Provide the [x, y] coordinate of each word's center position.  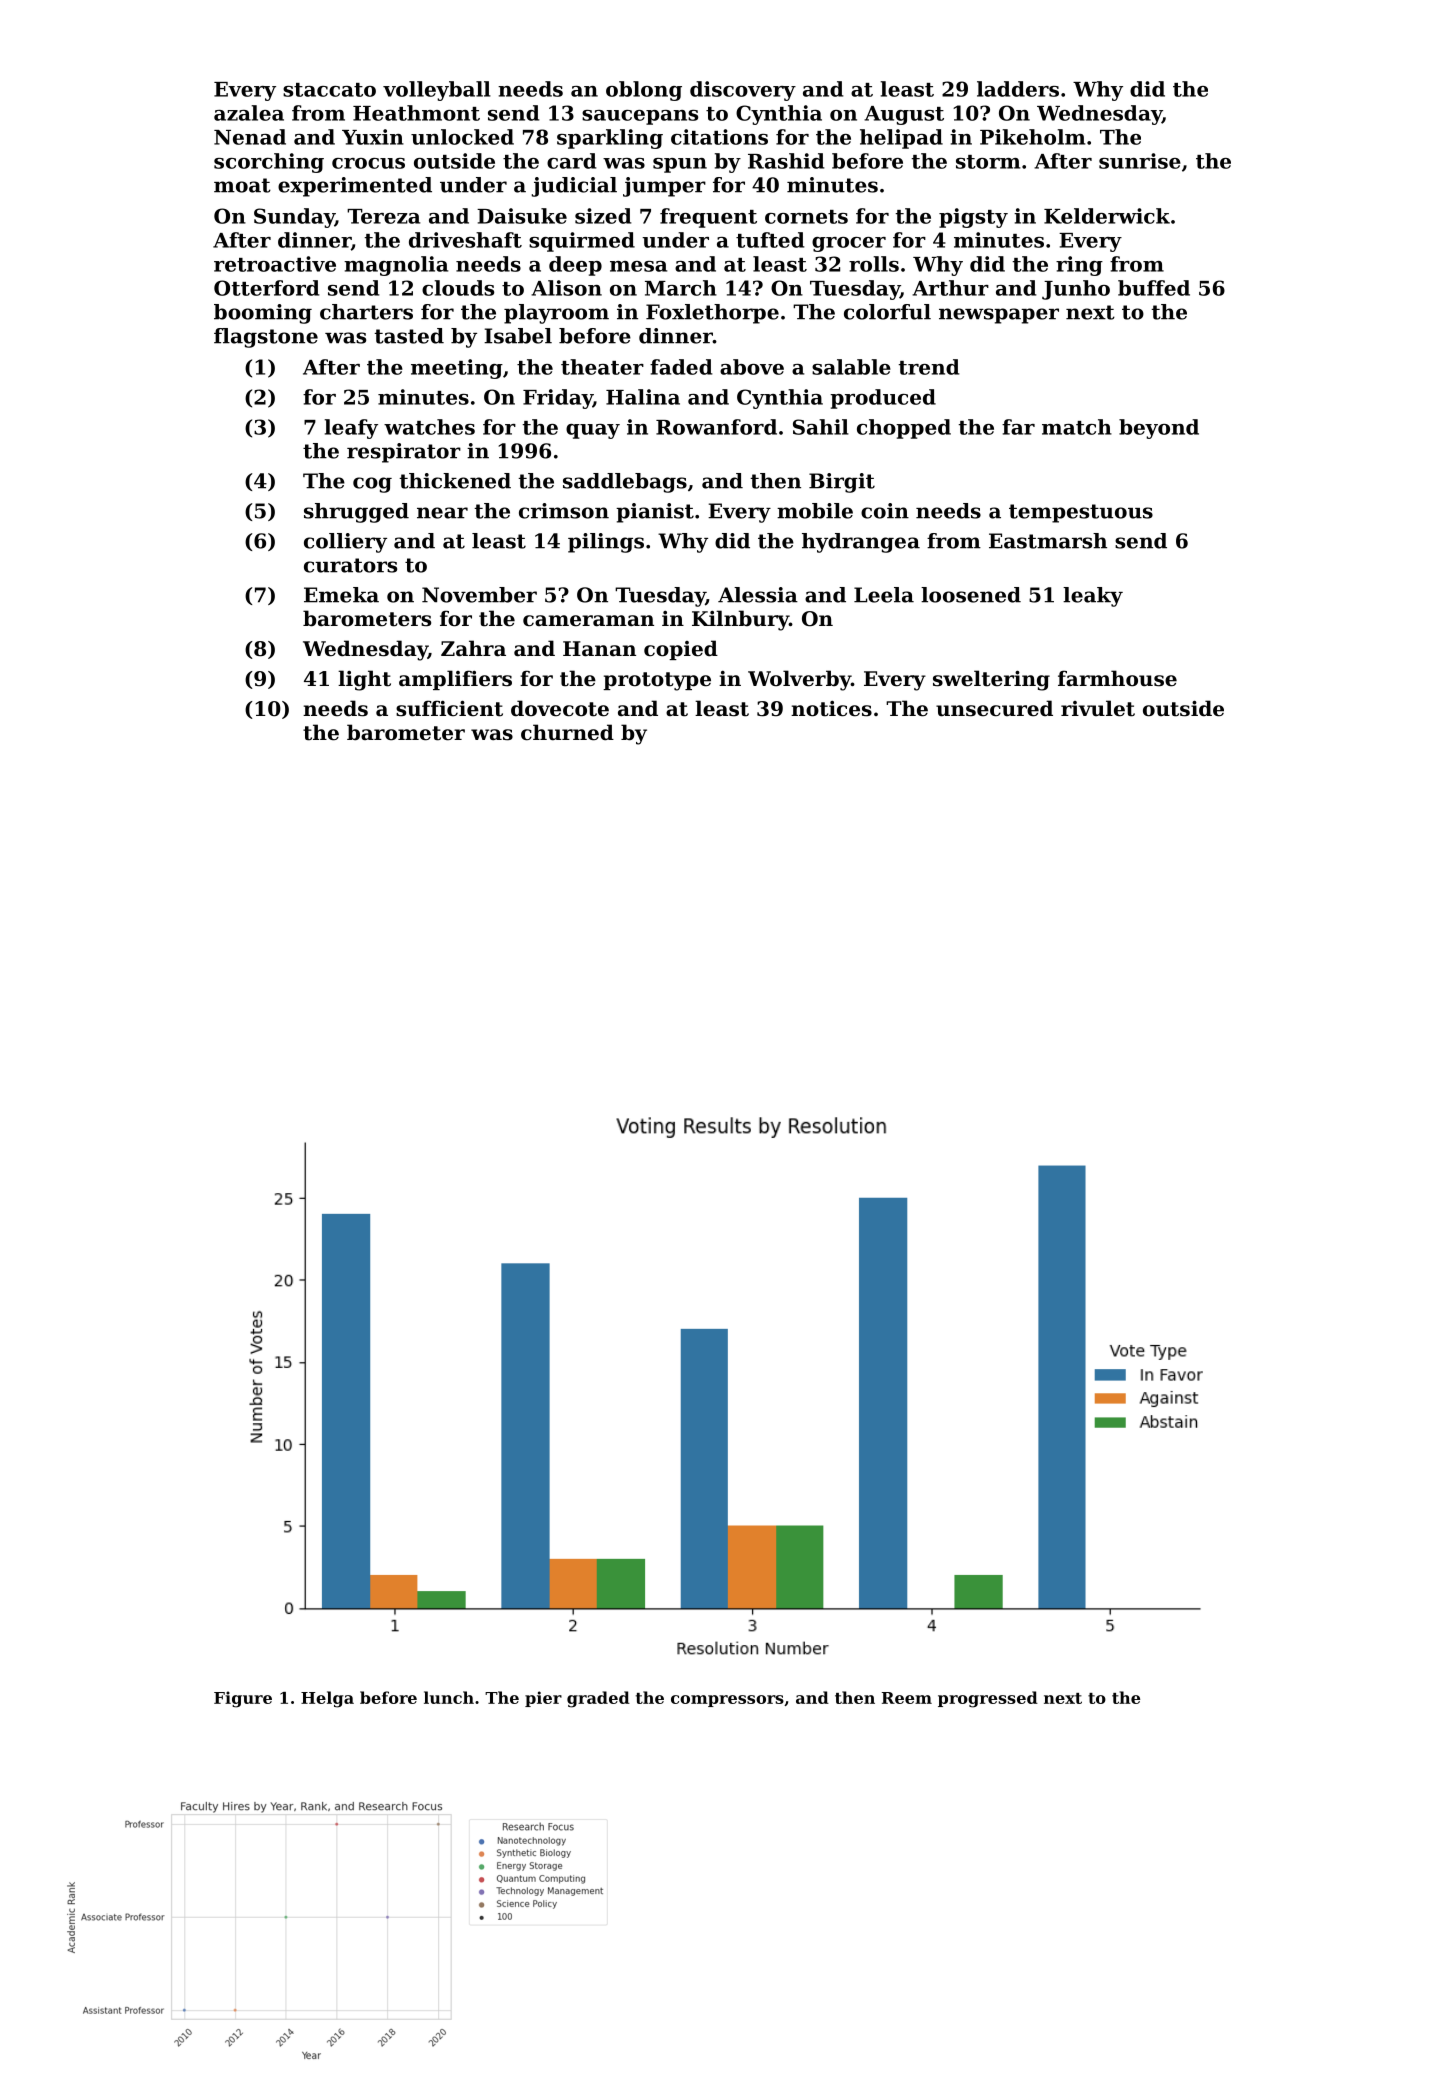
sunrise [1140, 161]
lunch [449, 1697]
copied [681, 650]
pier [543, 1699]
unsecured [994, 708]
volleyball [437, 91]
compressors [727, 1701]
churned [567, 732]
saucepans [640, 117]
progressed [988, 1699]
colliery [345, 543]
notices [831, 709]
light [364, 680]
